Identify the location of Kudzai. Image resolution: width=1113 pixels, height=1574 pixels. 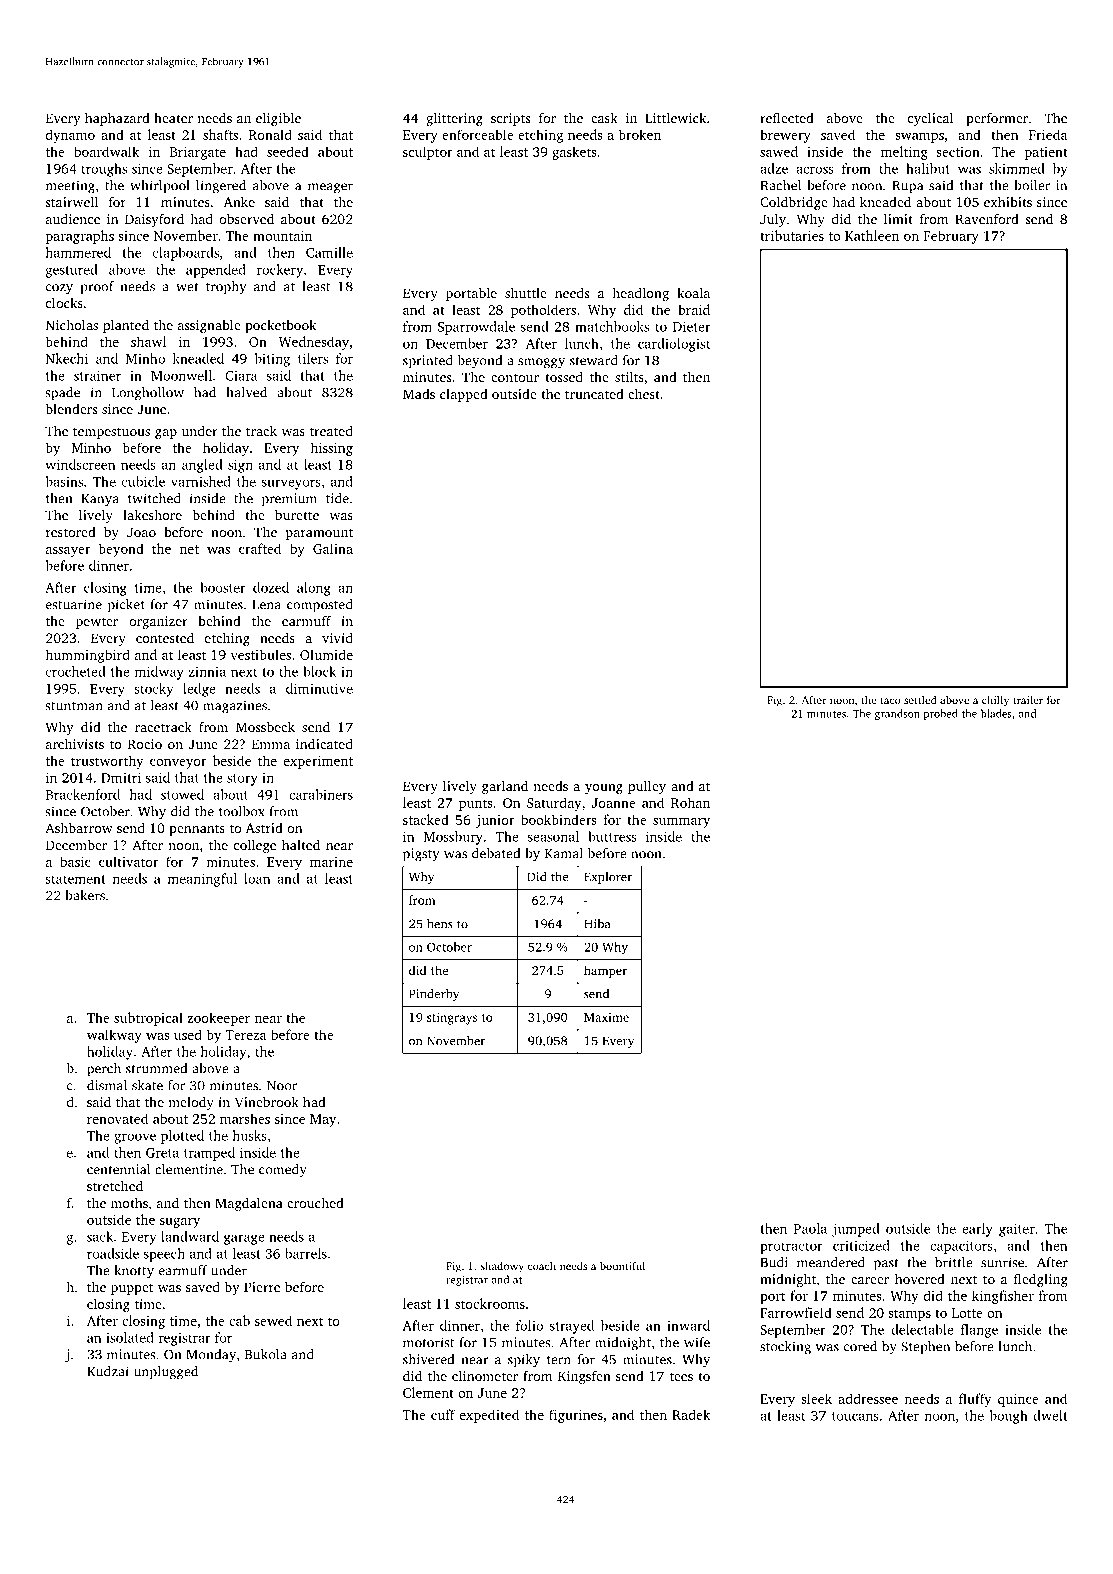
(107, 1371).
